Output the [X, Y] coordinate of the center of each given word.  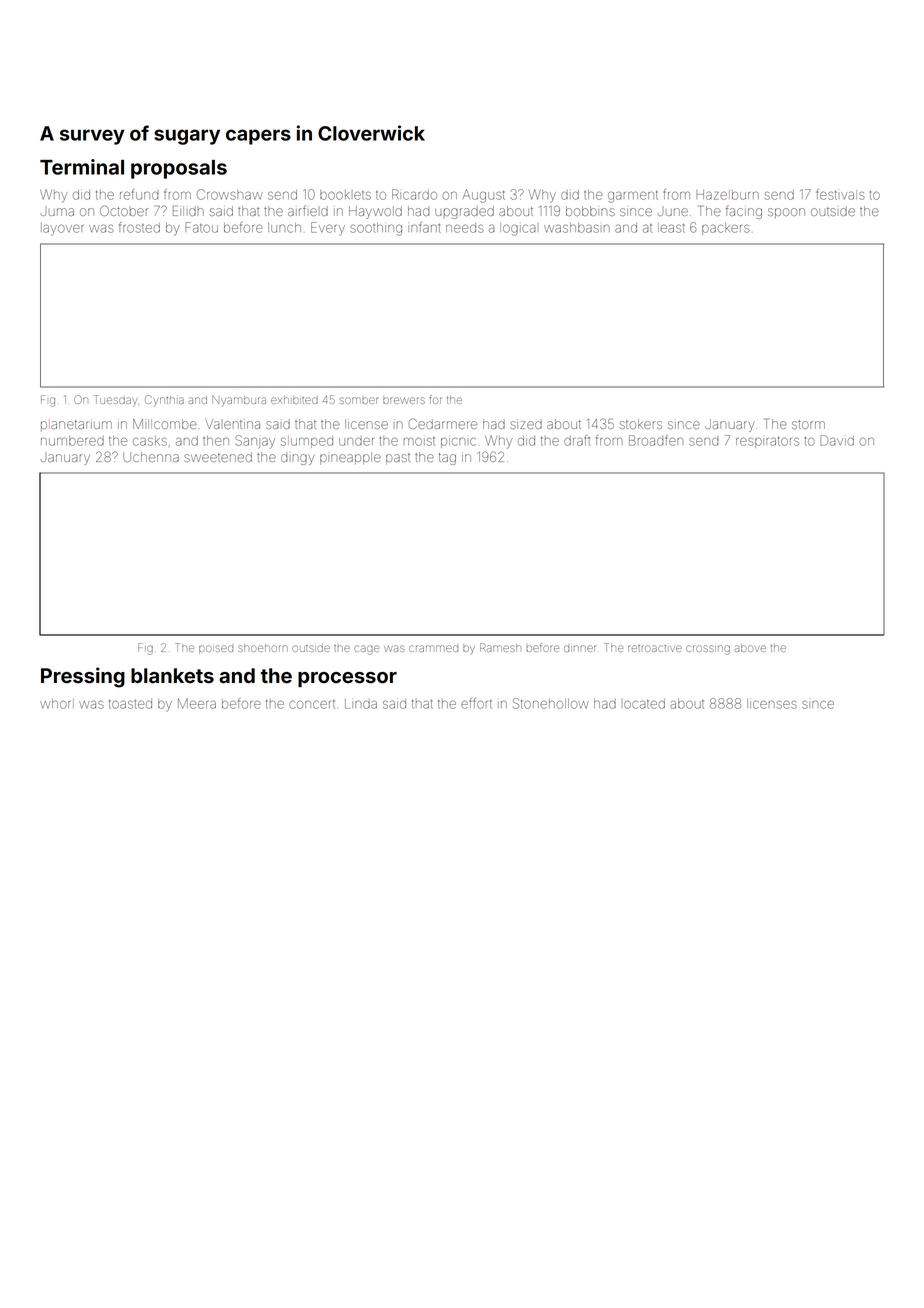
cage [366, 650]
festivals [840, 194]
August [484, 196]
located [644, 704]
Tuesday [115, 401]
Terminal [82, 167]
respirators [767, 442]
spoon [786, 213]
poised [216, 649]
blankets [172, 676]
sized [526, 425]
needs [465, 228]
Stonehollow [551, 703]
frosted [139, 227]
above [750, 648]
